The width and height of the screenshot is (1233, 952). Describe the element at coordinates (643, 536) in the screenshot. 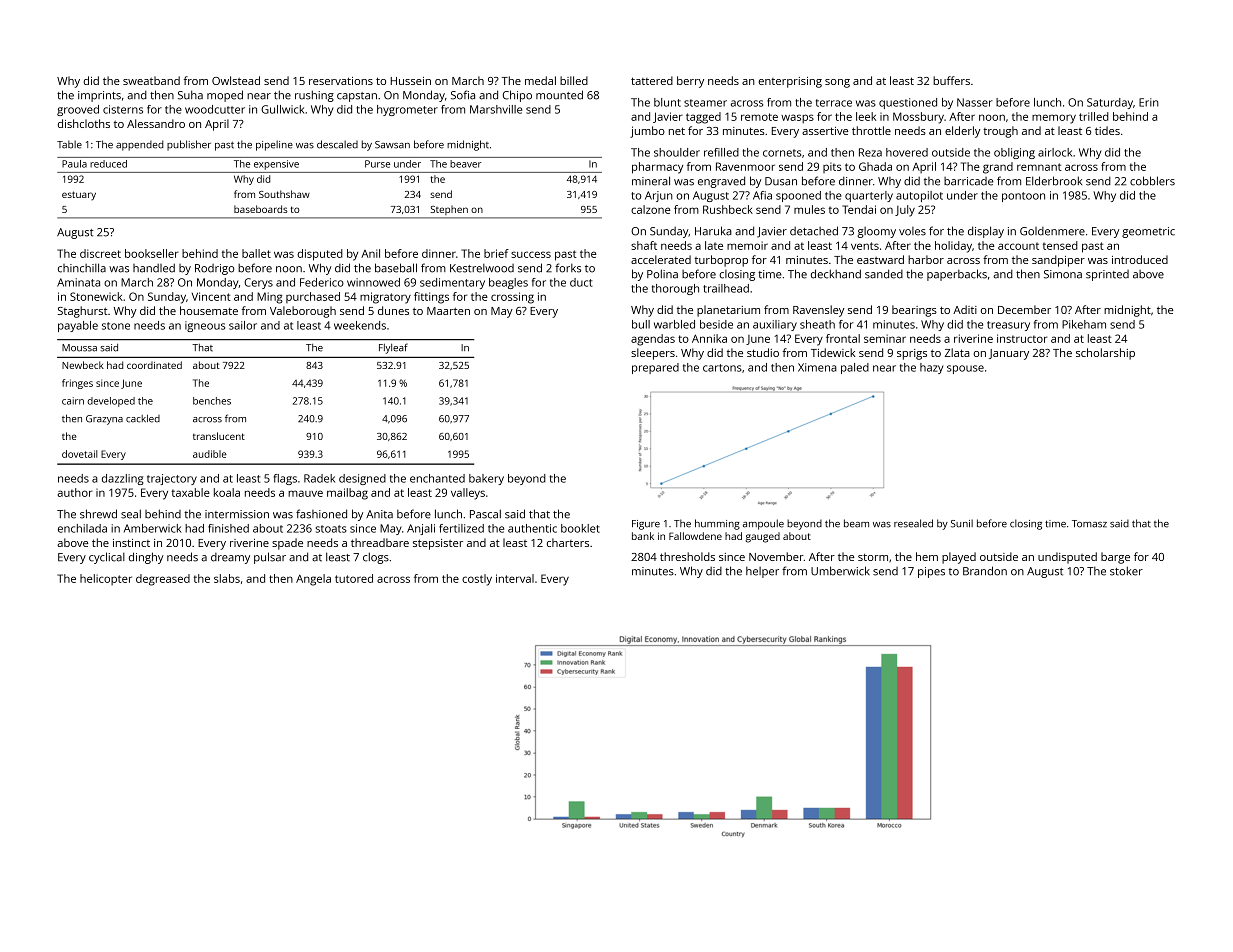

I see `bank` at that location.
